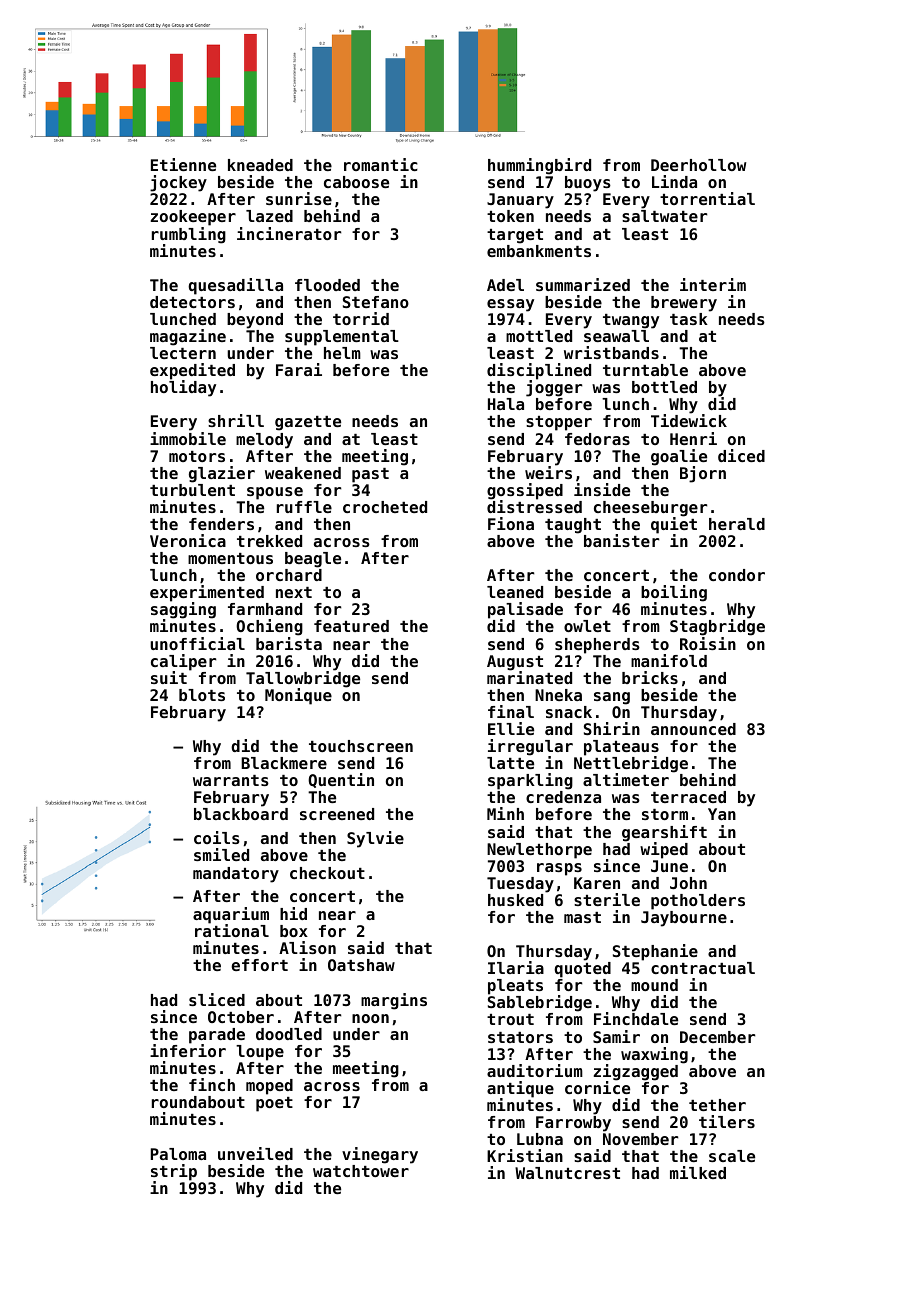  What do you see at coordinates (684, 304) in the screenshot?
I see `brewery` at bounding box center [684, 304].
